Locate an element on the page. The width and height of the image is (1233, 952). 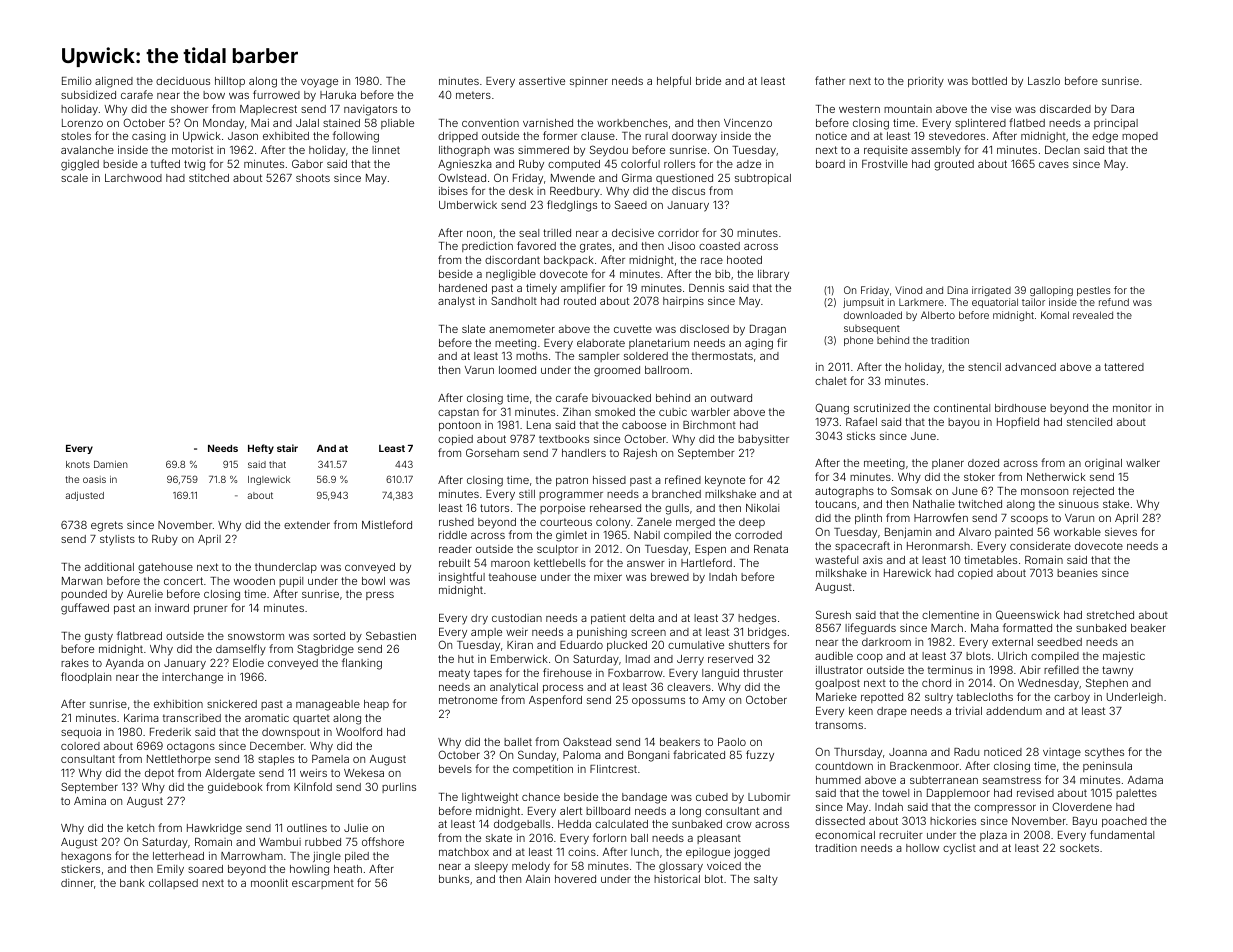
downloaded is located at coordinates (873, 315).
